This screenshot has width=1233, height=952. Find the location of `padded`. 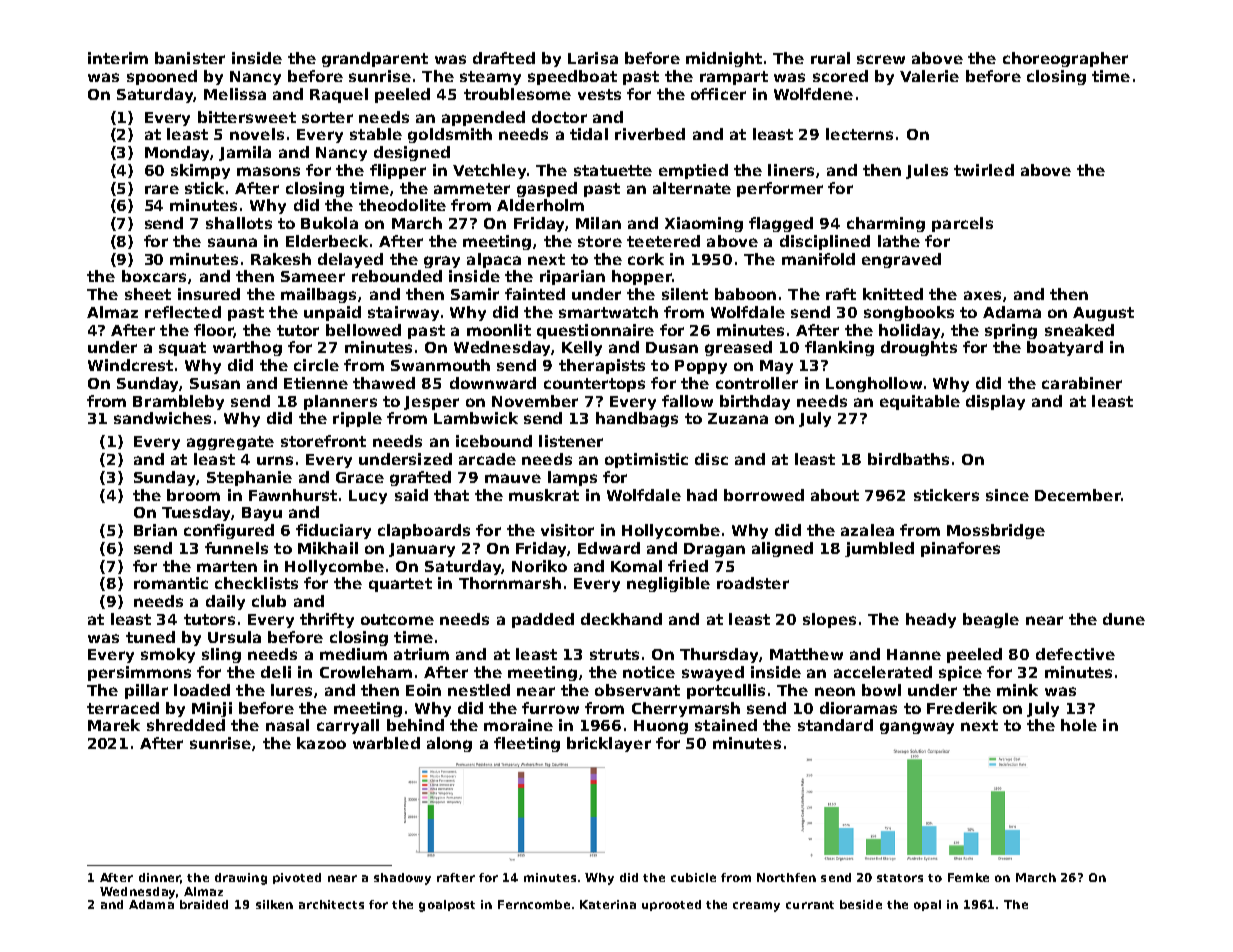

padded is located at coordinates (543, 620).
